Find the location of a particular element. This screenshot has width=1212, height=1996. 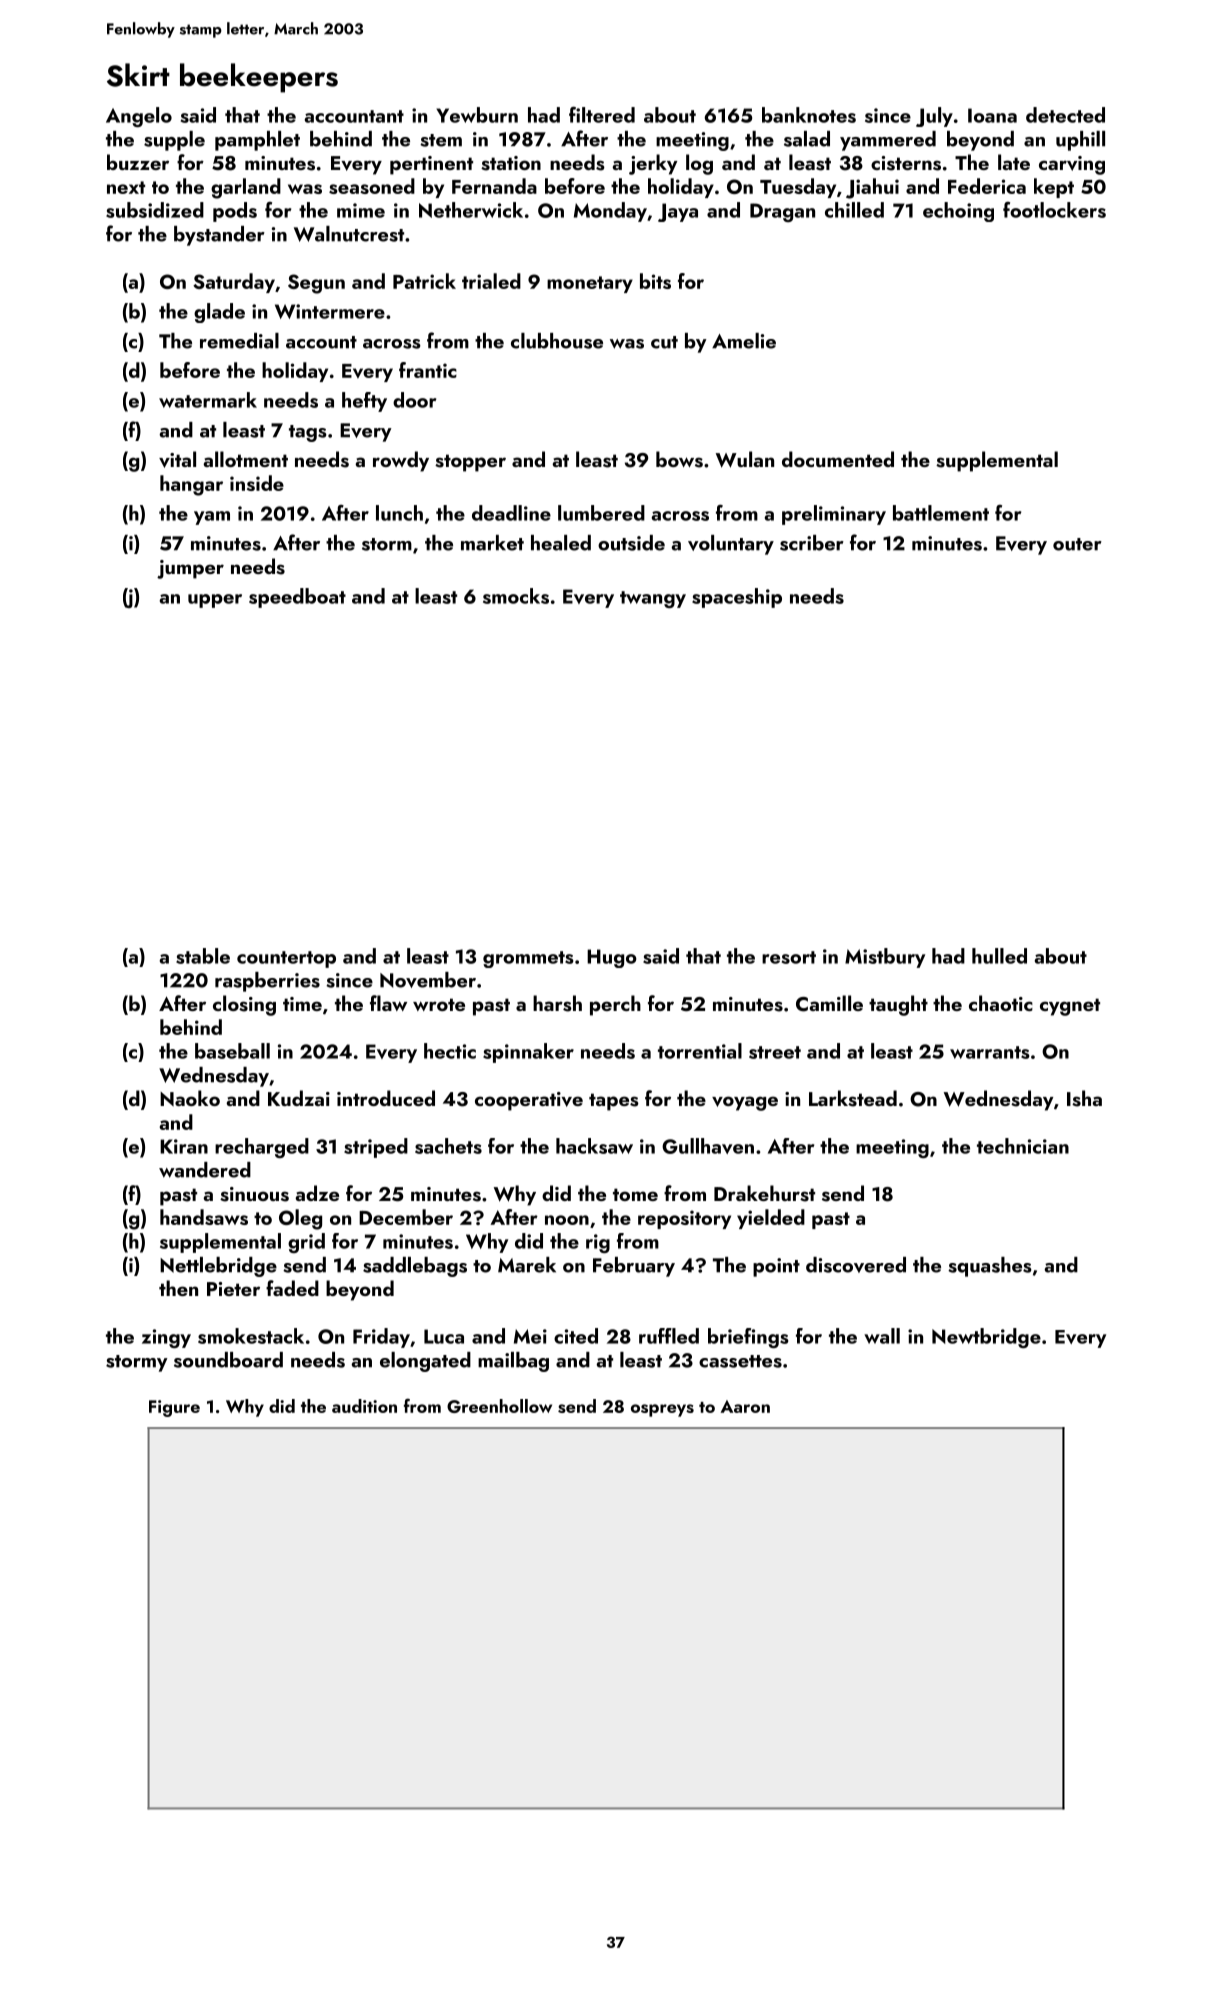

upper is located at coordinates (215, 601).
